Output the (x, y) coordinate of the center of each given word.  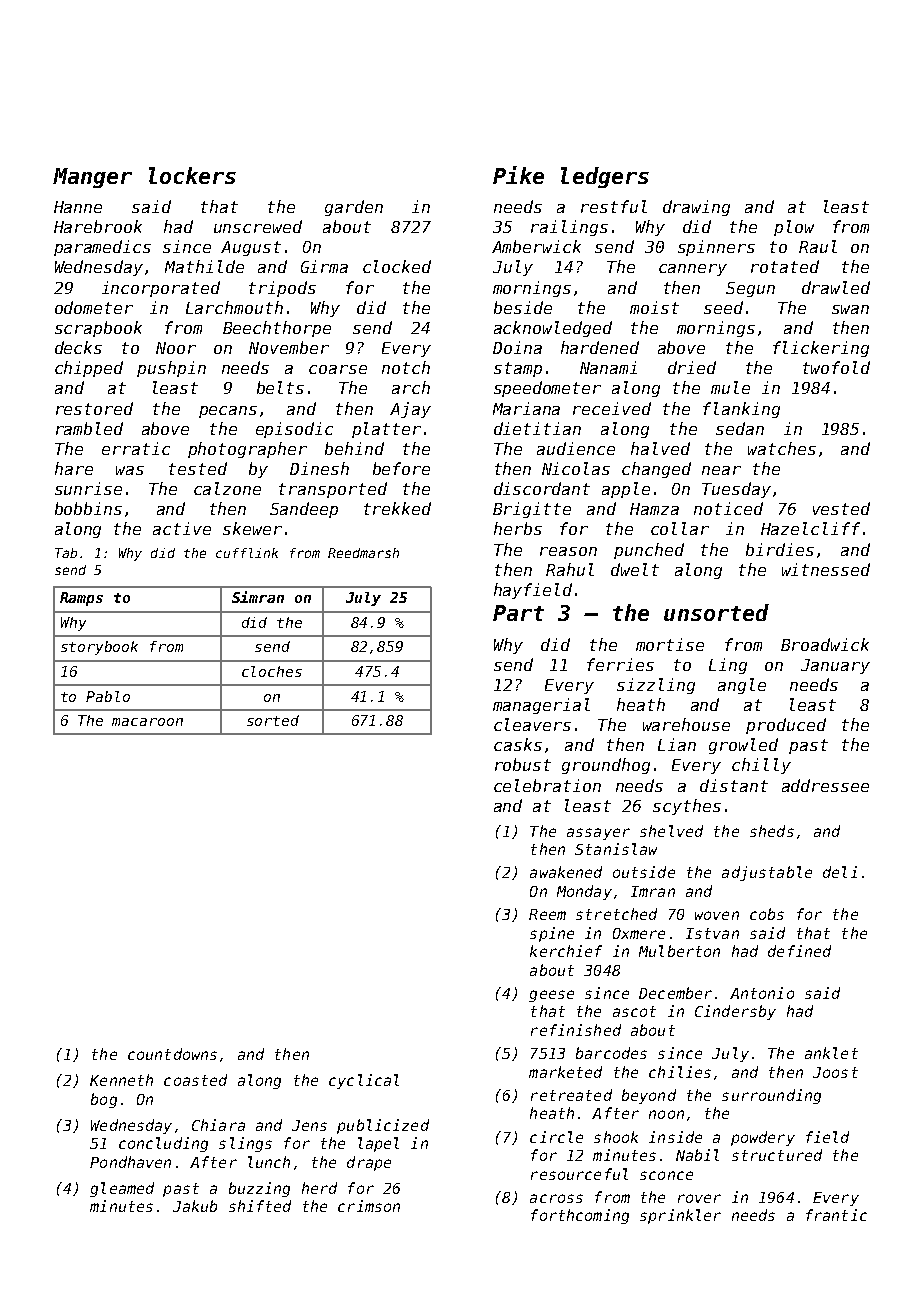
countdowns (172, 1054)
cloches (272, 671)
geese (551, 996)
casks (518, 744)
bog (104, 1100)
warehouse (686, 724)
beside (523, 307)
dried (692, 367)
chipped (89, 369)
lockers (192, 175)
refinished (576, 1030)
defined (799, 951)
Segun (750, 289)
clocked (397, 266)
